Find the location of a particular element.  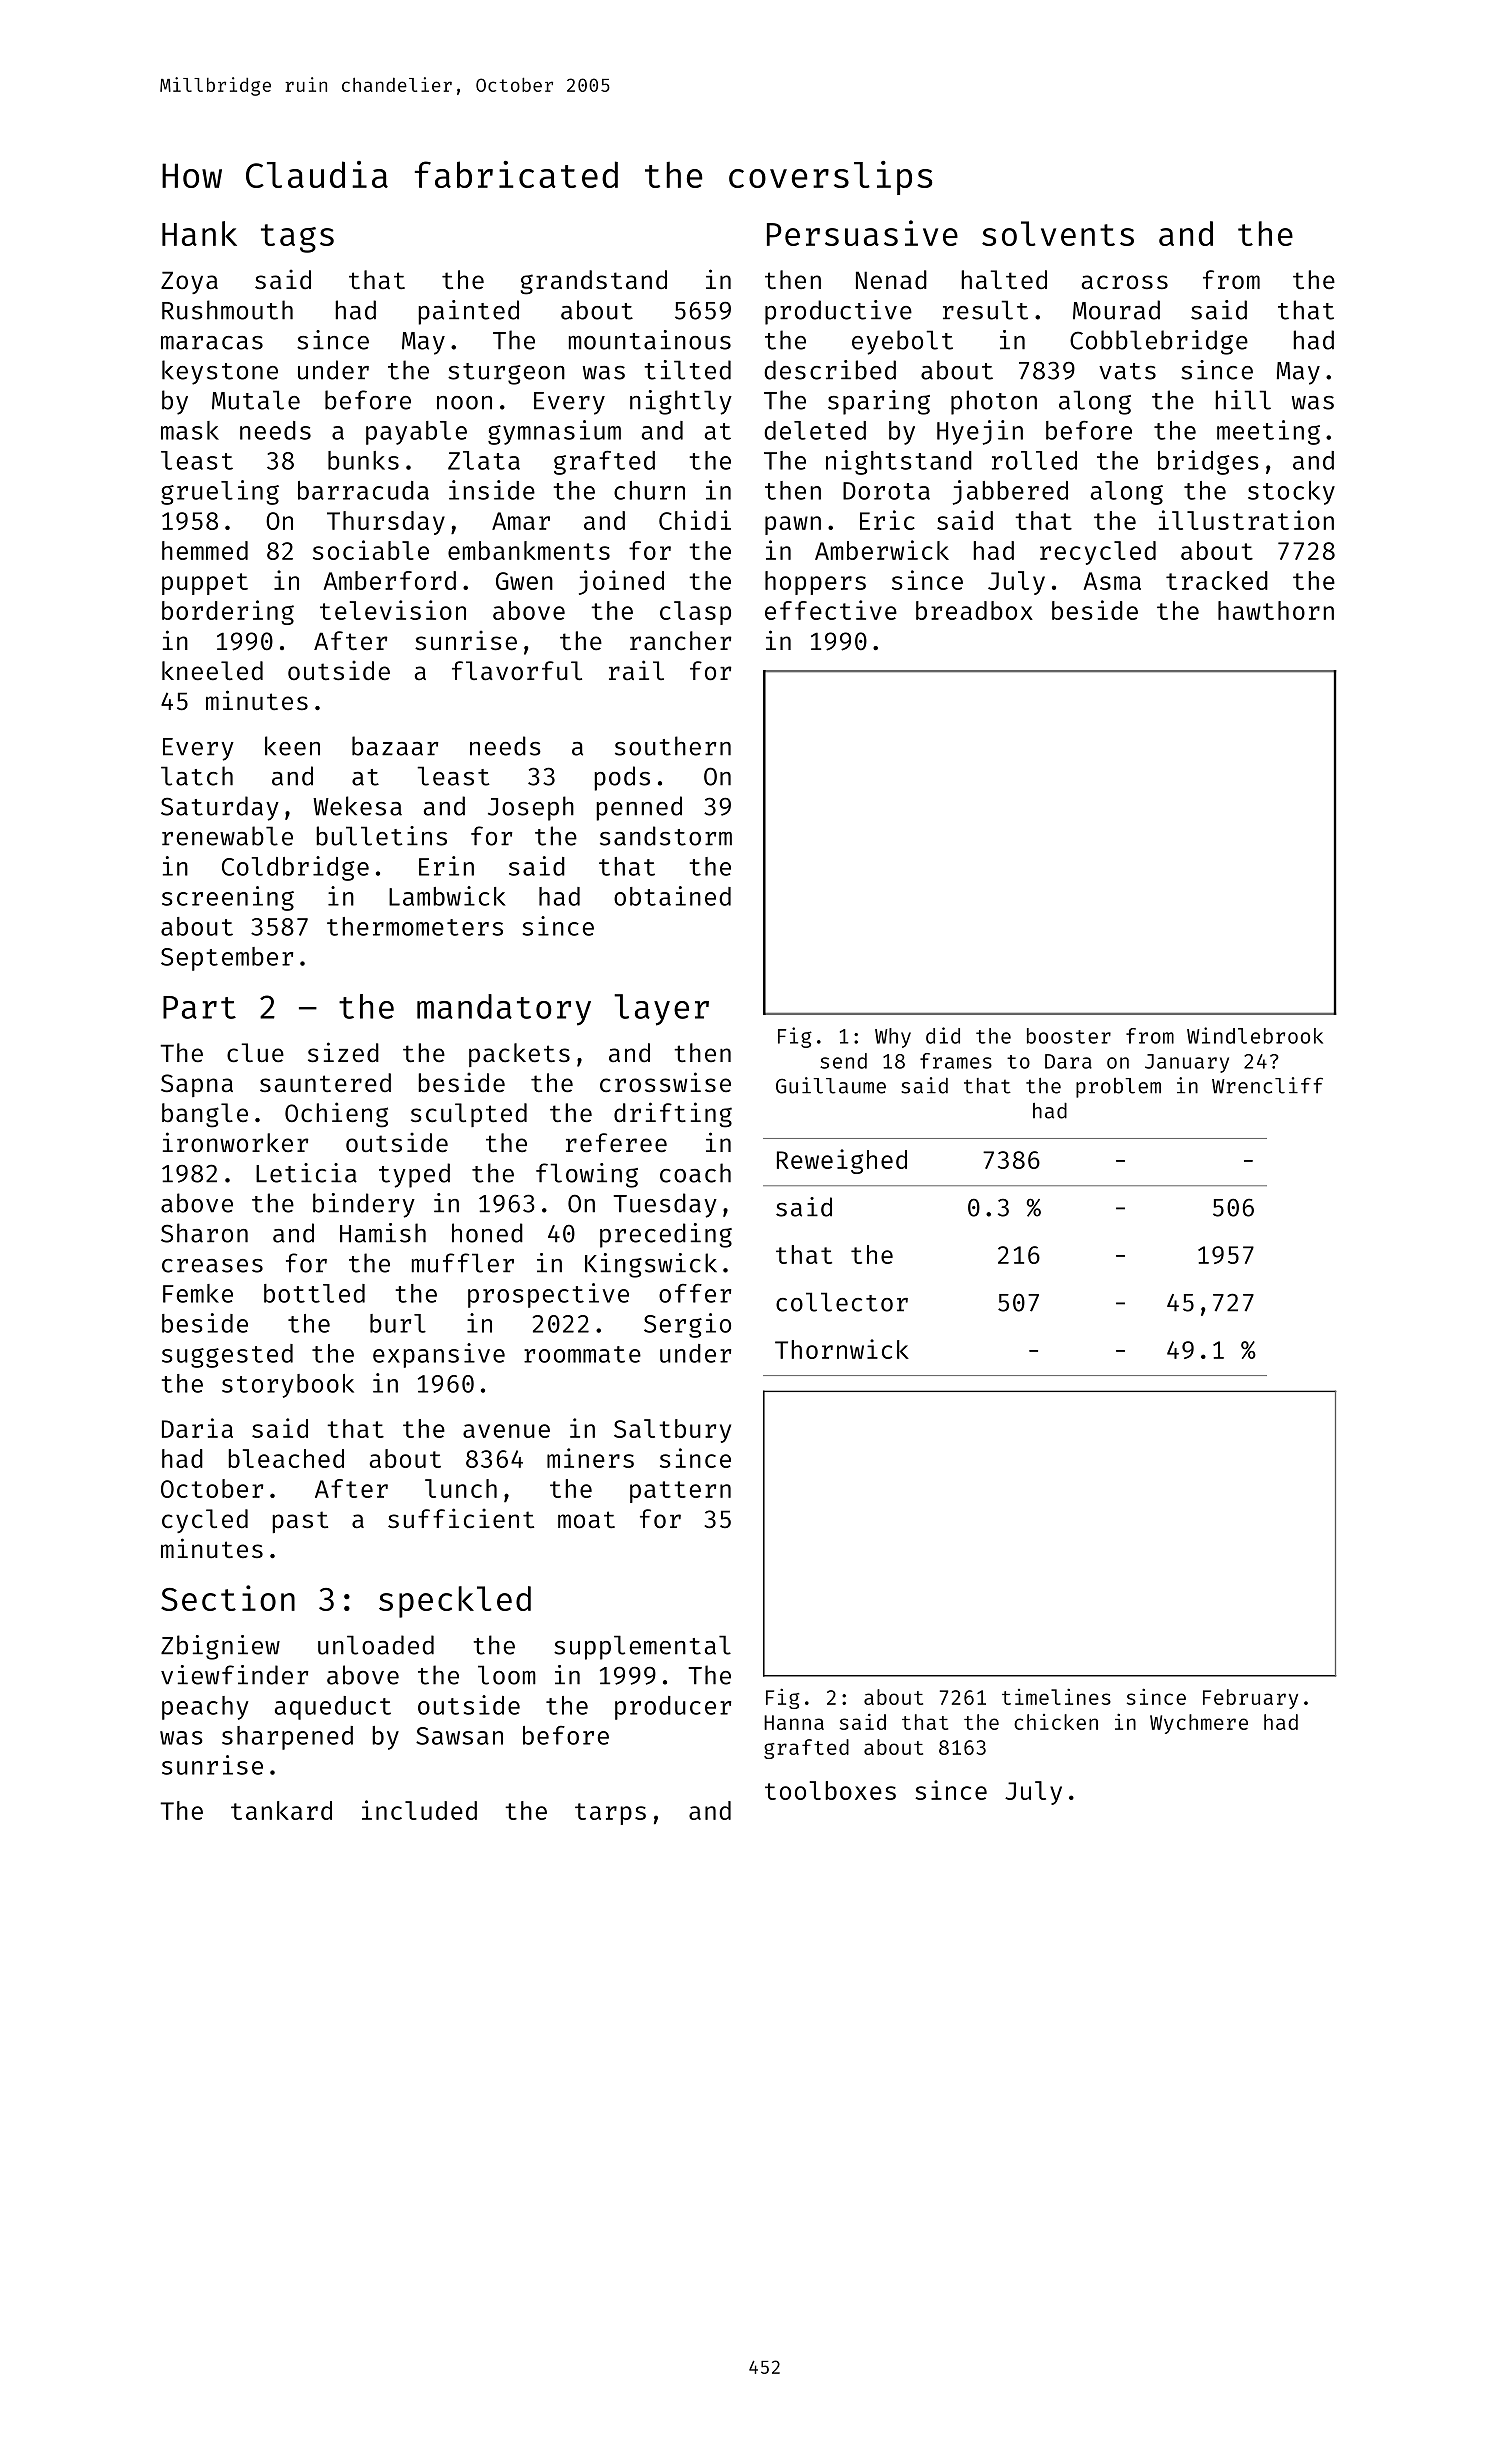

Hank is located at coordinates (199, 233).
